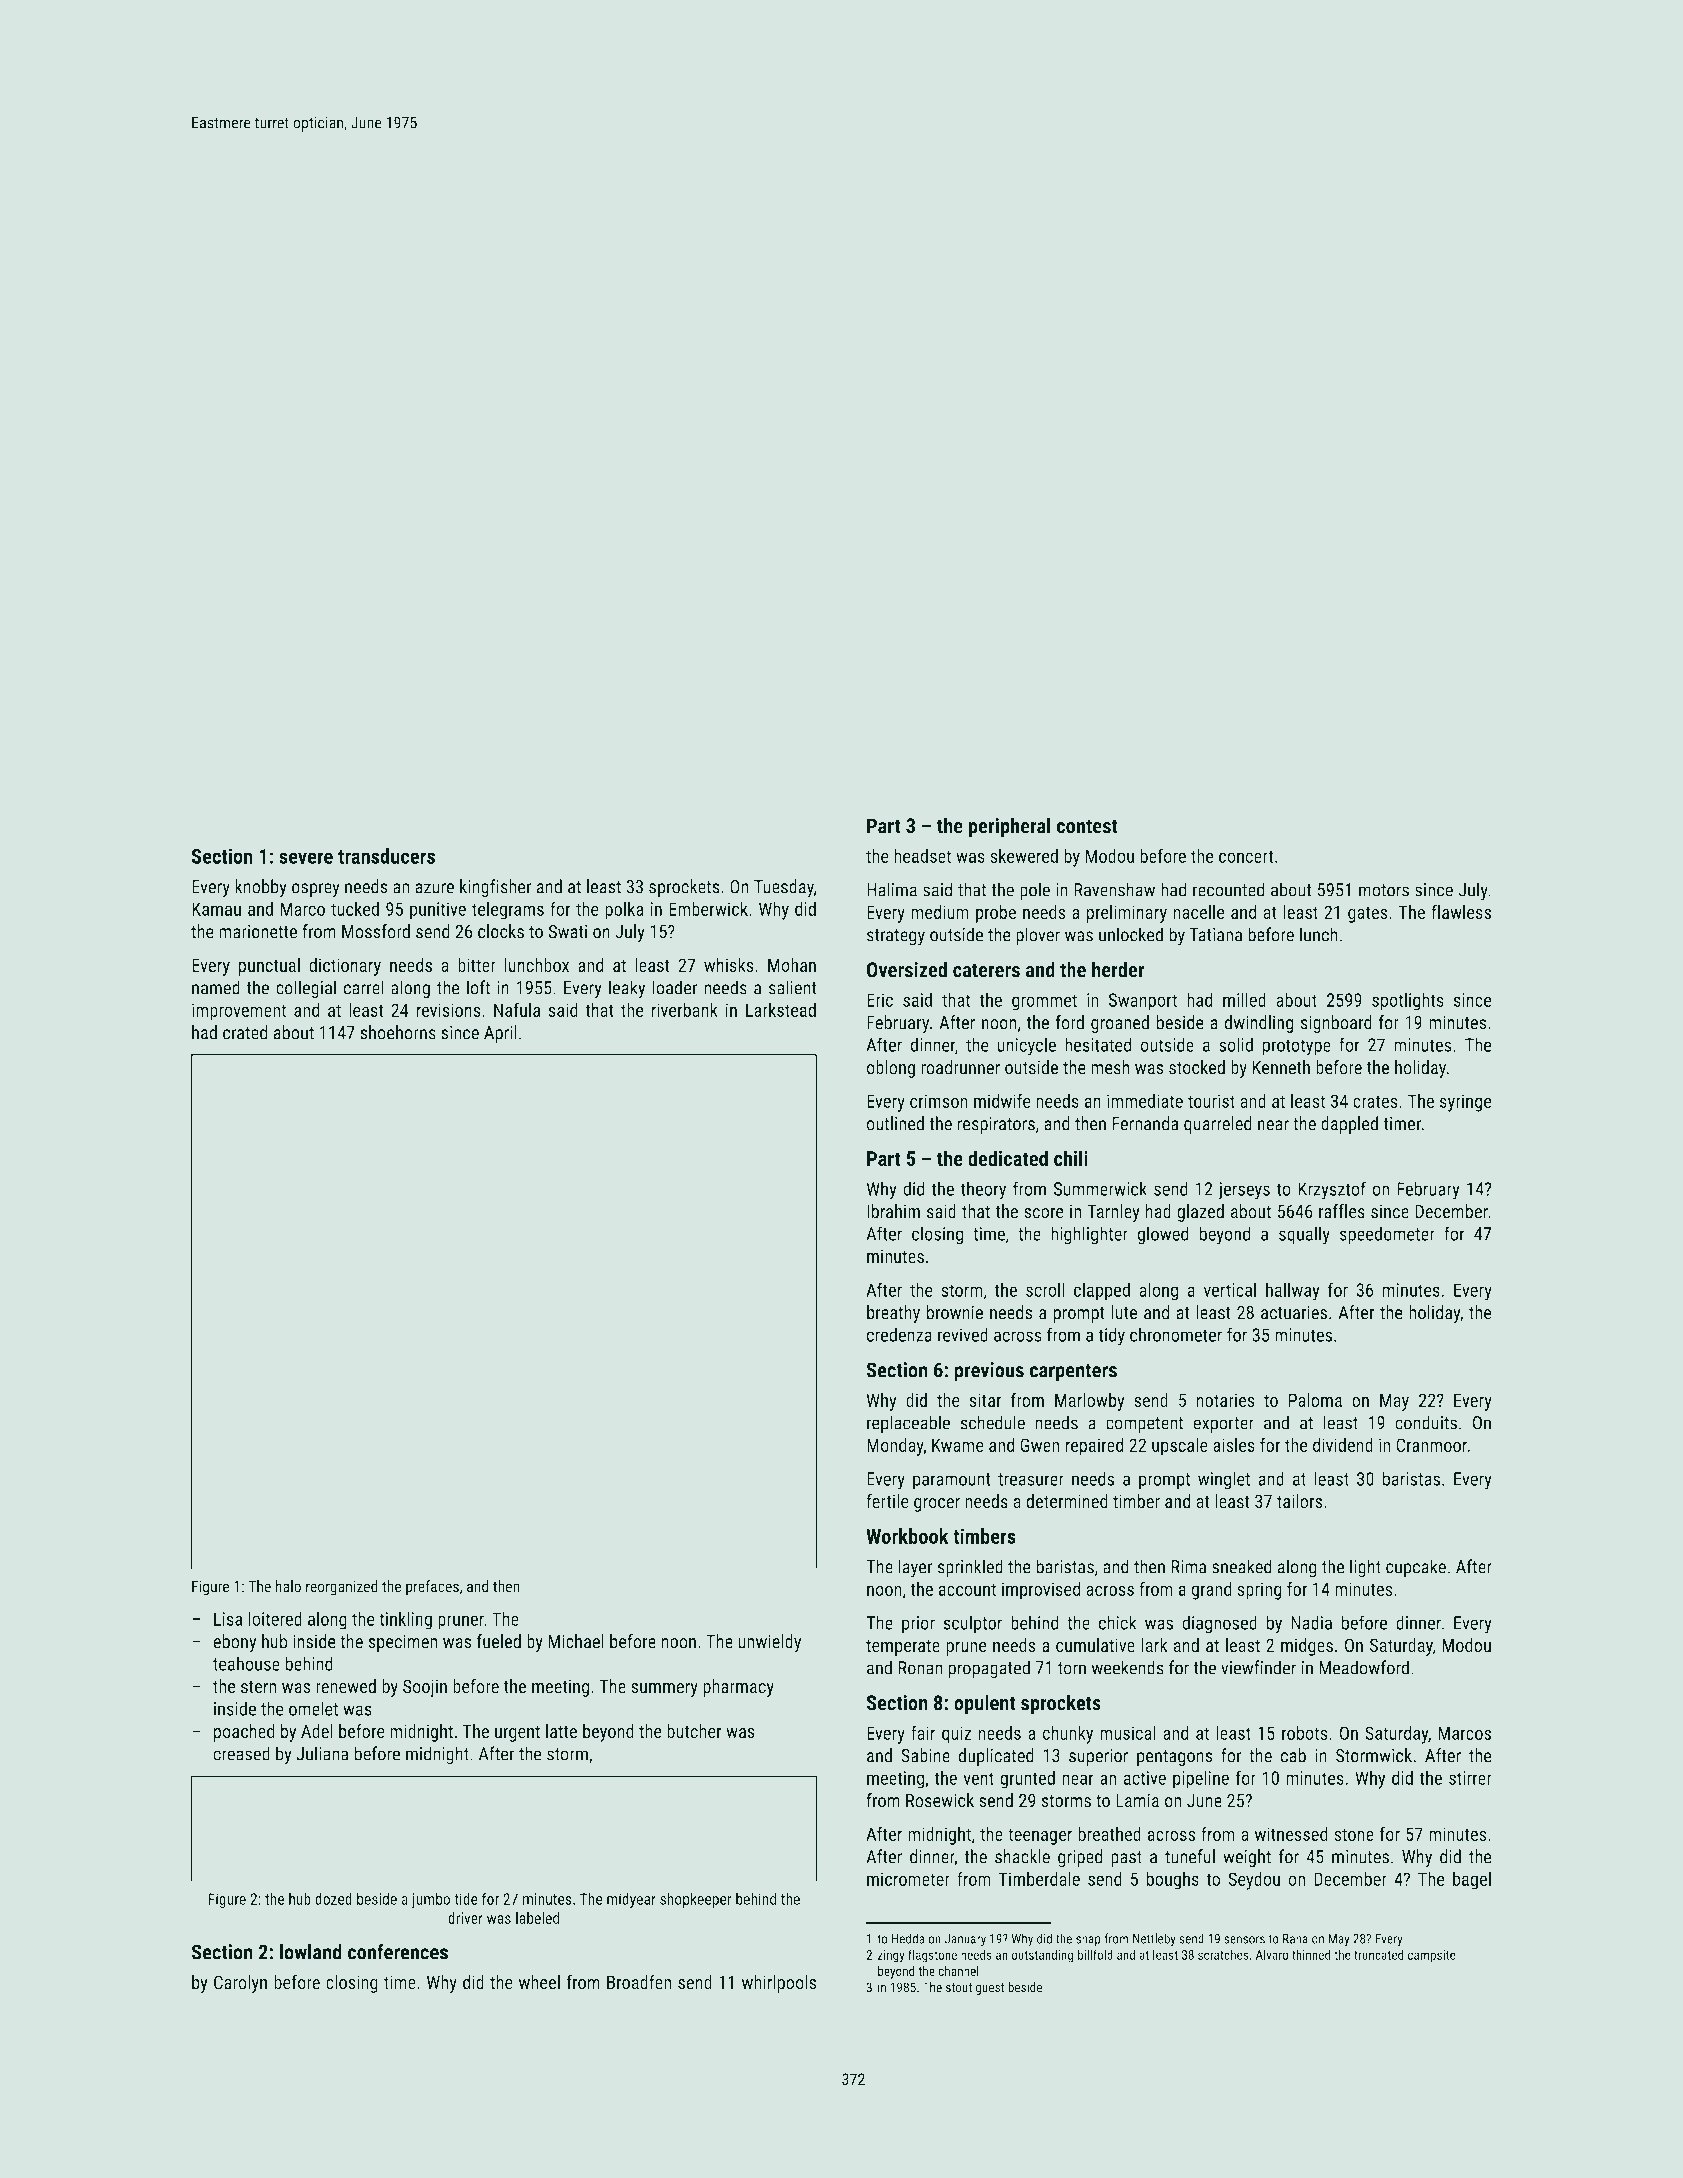  Describe the element at coordinates (1246, 856) in the screenshot. I see `concert` at that location.
